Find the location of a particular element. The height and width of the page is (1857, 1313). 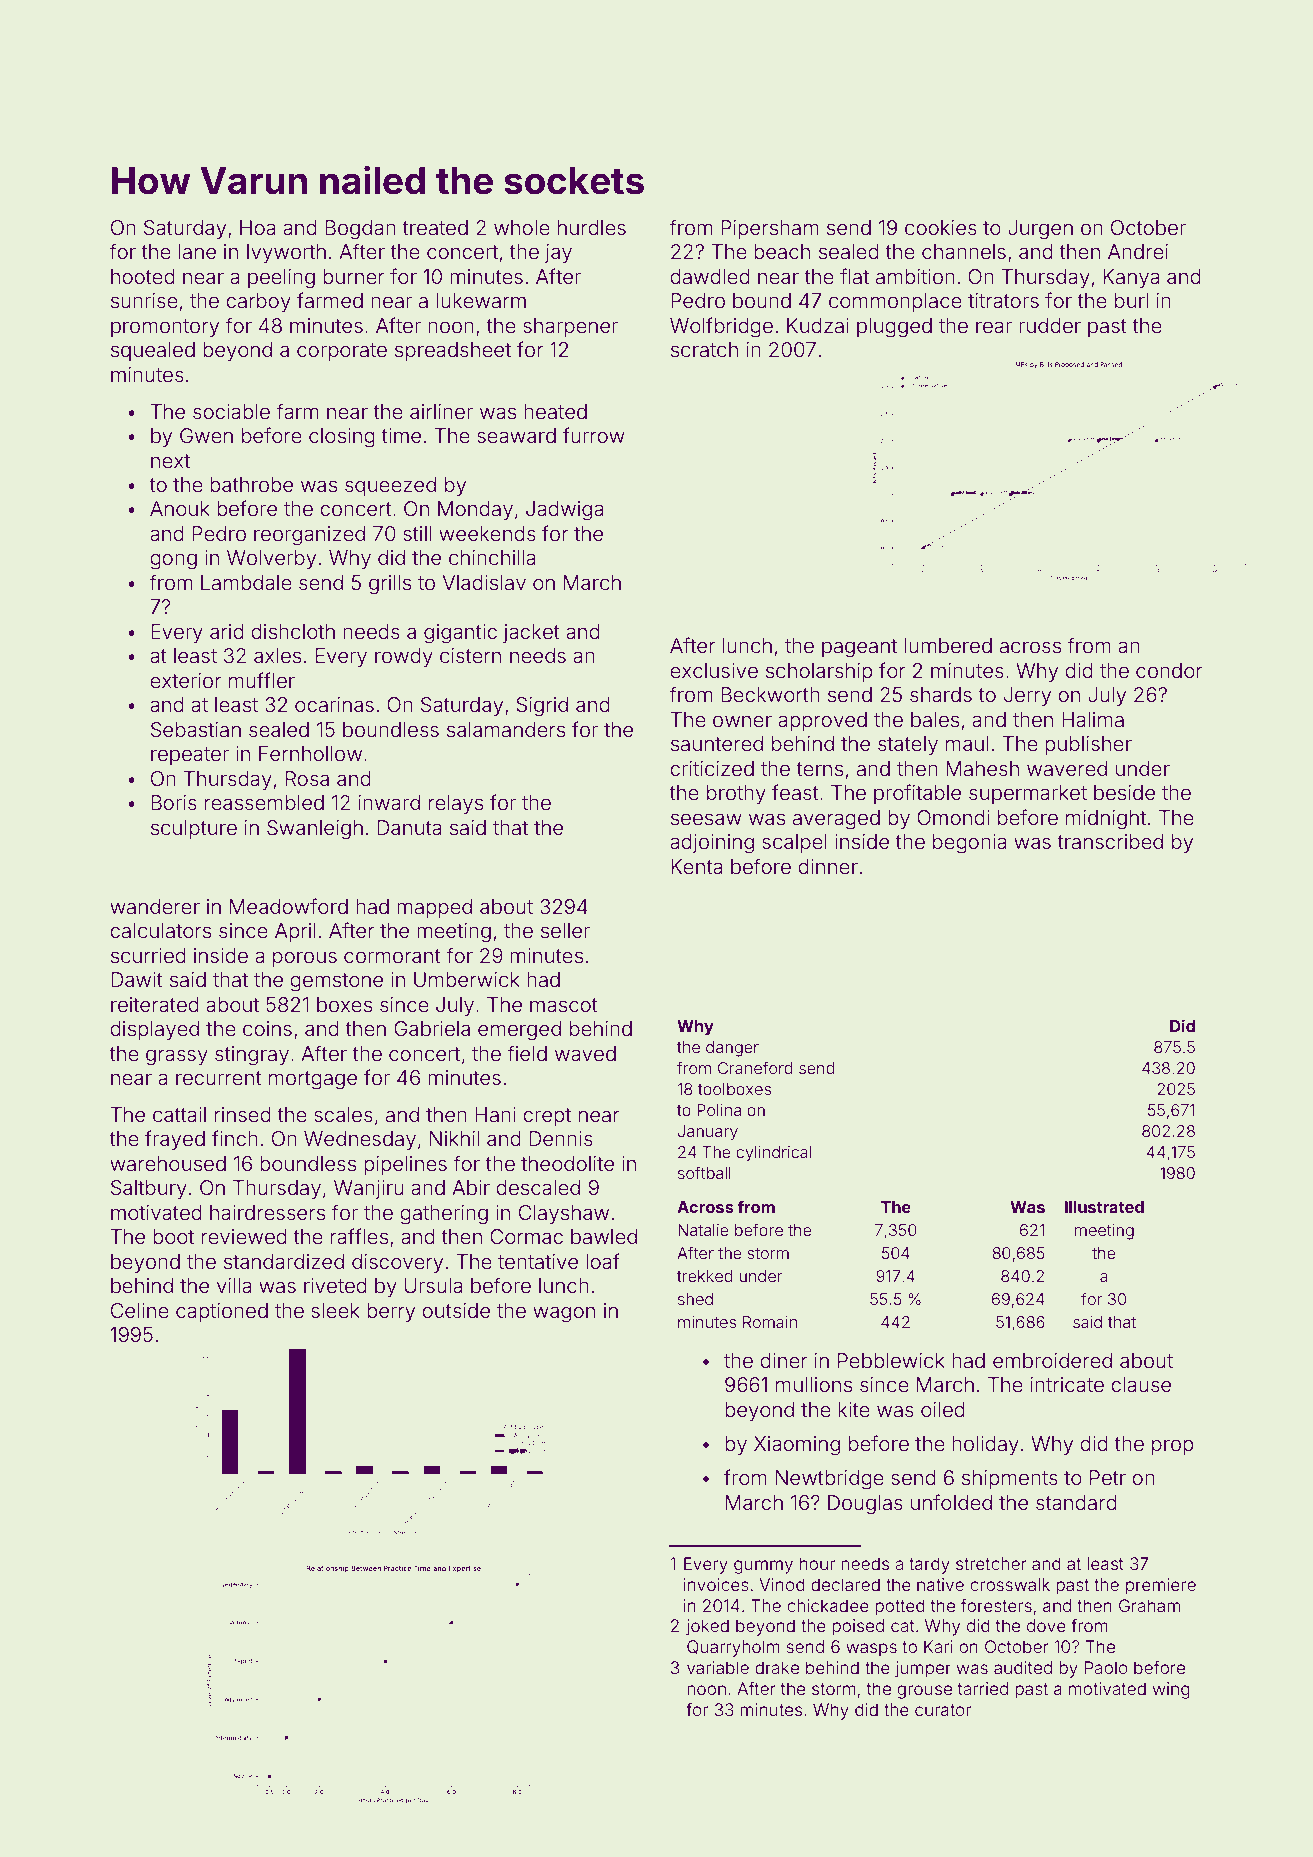

rudder is located at coordinates (1050, 325).
